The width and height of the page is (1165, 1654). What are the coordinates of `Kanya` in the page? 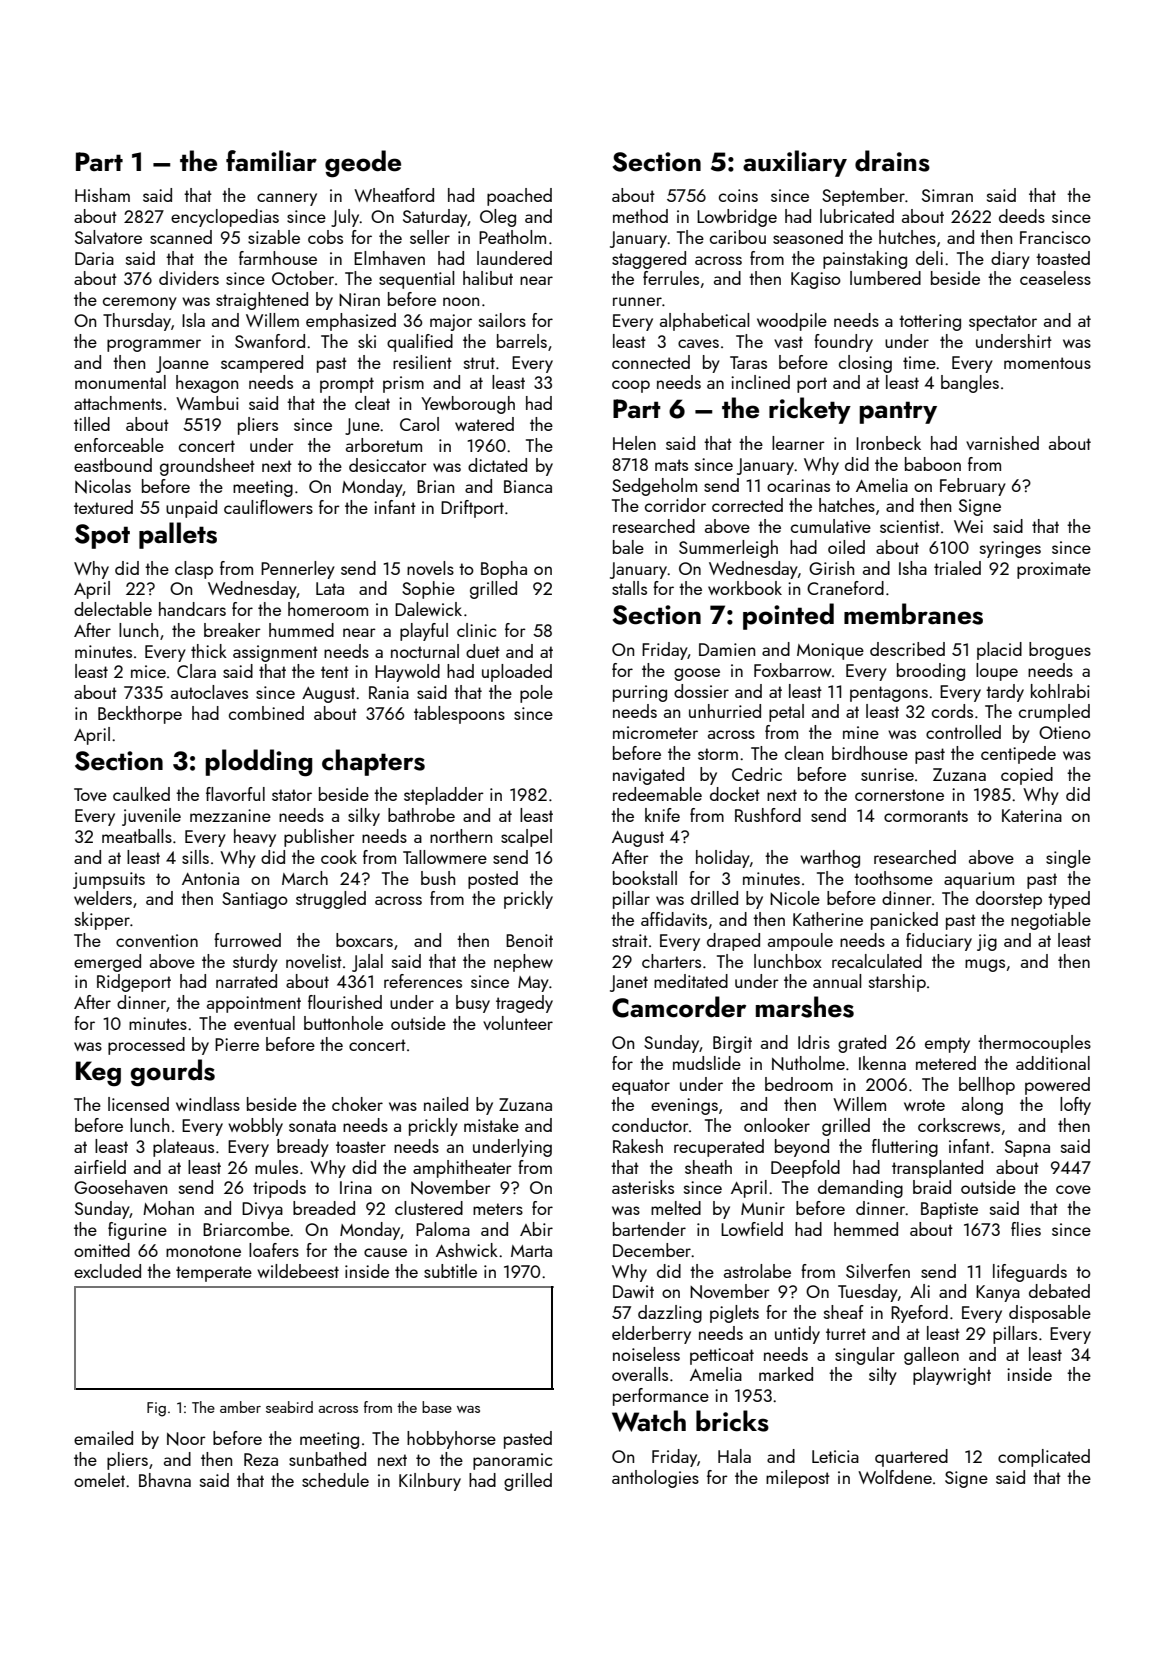 It's located at (998, 1293).
